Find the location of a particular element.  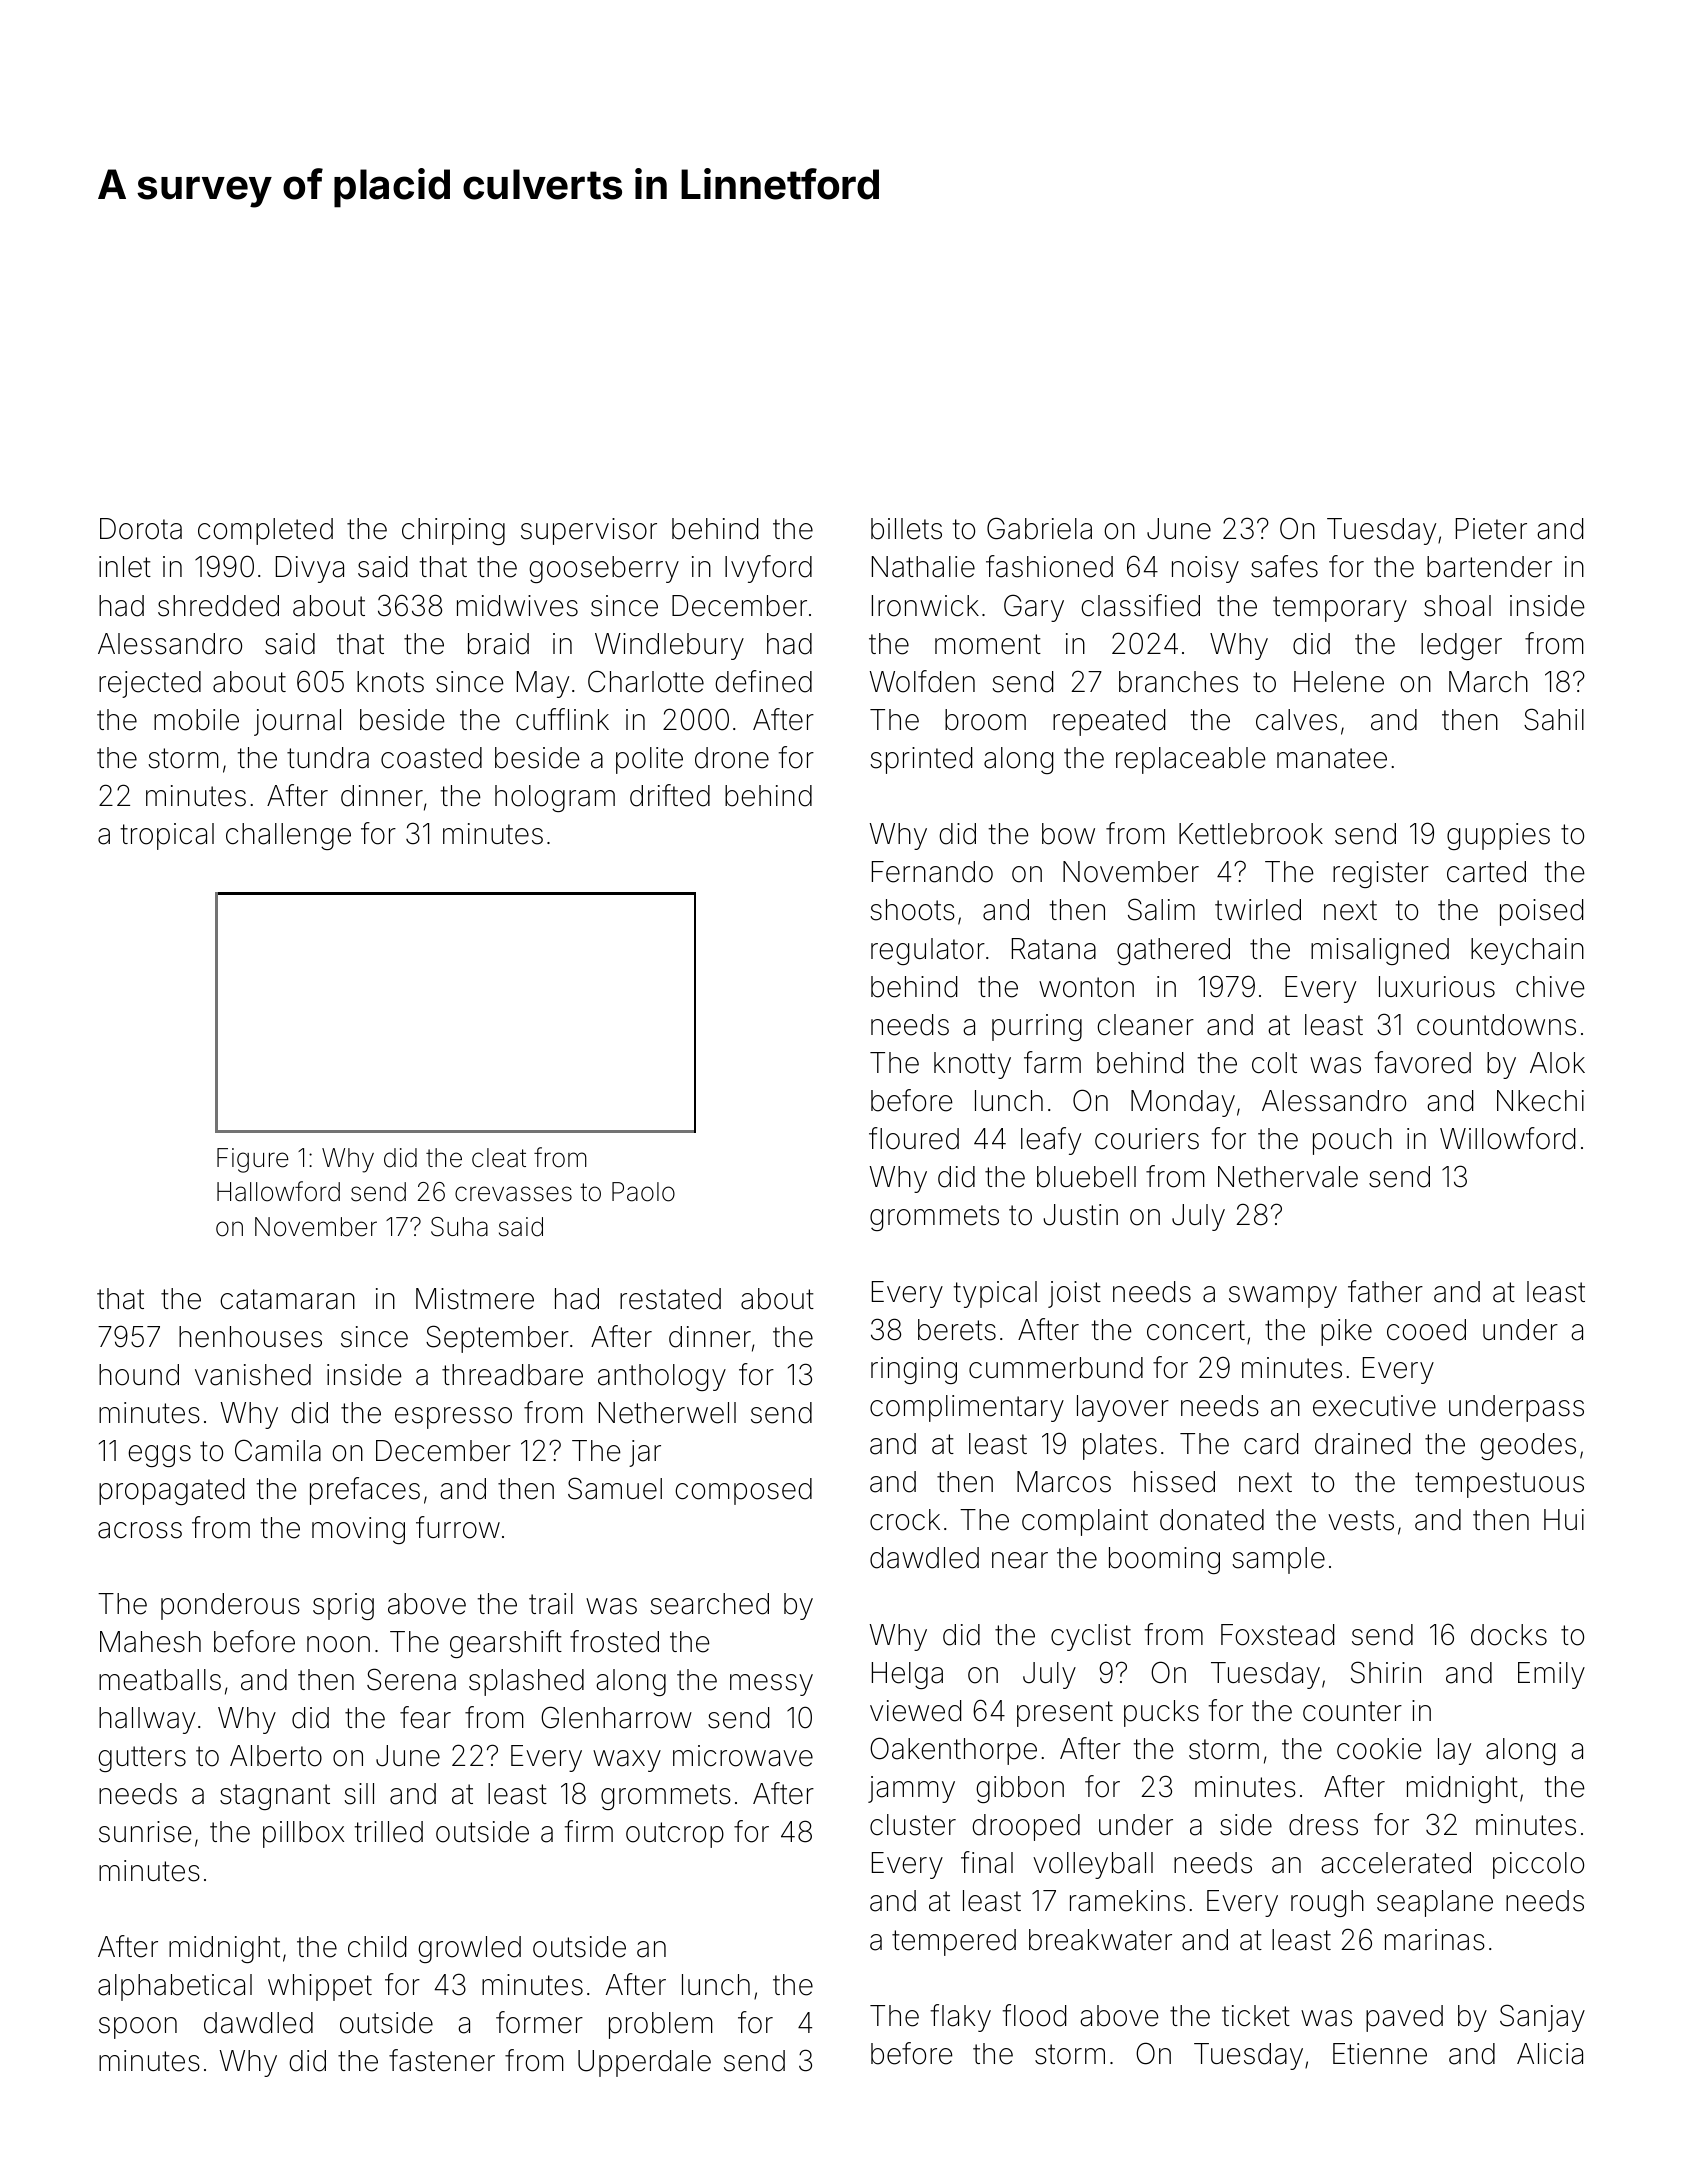

floured is located at coordinates (914, 1138).
